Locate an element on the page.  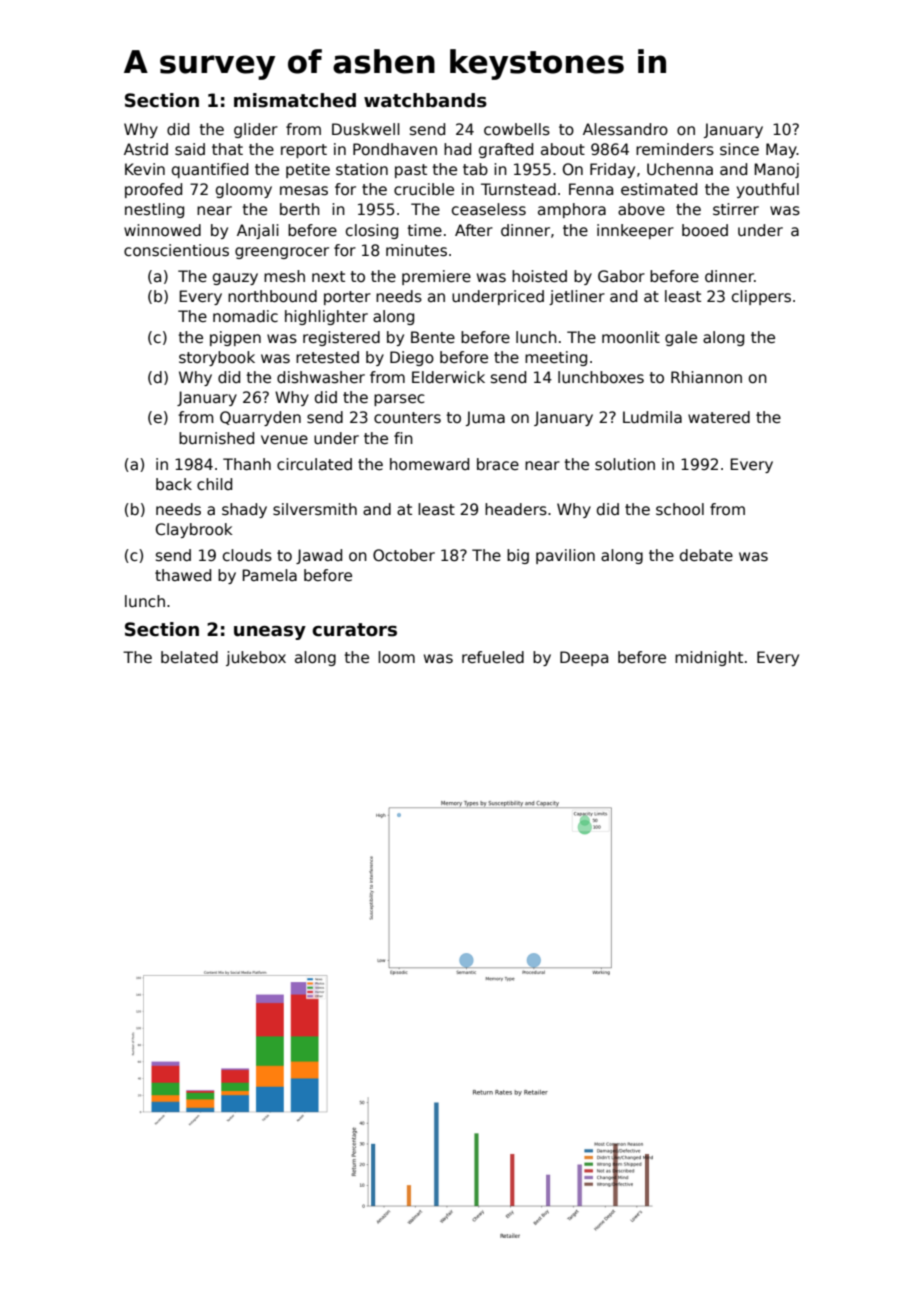
quantified is located at coordinates (210, 170).
